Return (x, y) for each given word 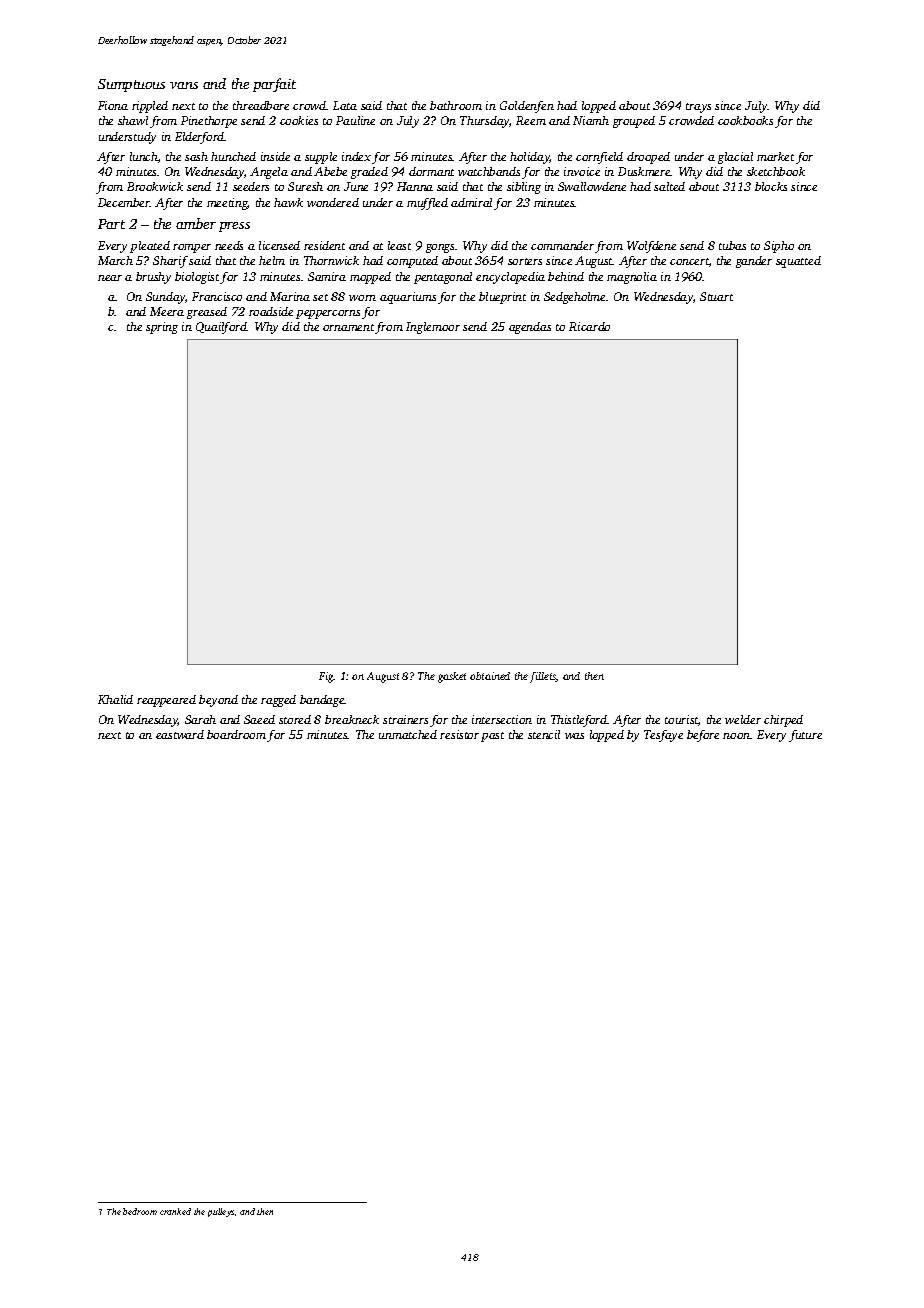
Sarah (200, 719)
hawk (288, 202)
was (574, 736)
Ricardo (589, 326)
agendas (530, 328)
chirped (783, 721)
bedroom (140, 1211)
